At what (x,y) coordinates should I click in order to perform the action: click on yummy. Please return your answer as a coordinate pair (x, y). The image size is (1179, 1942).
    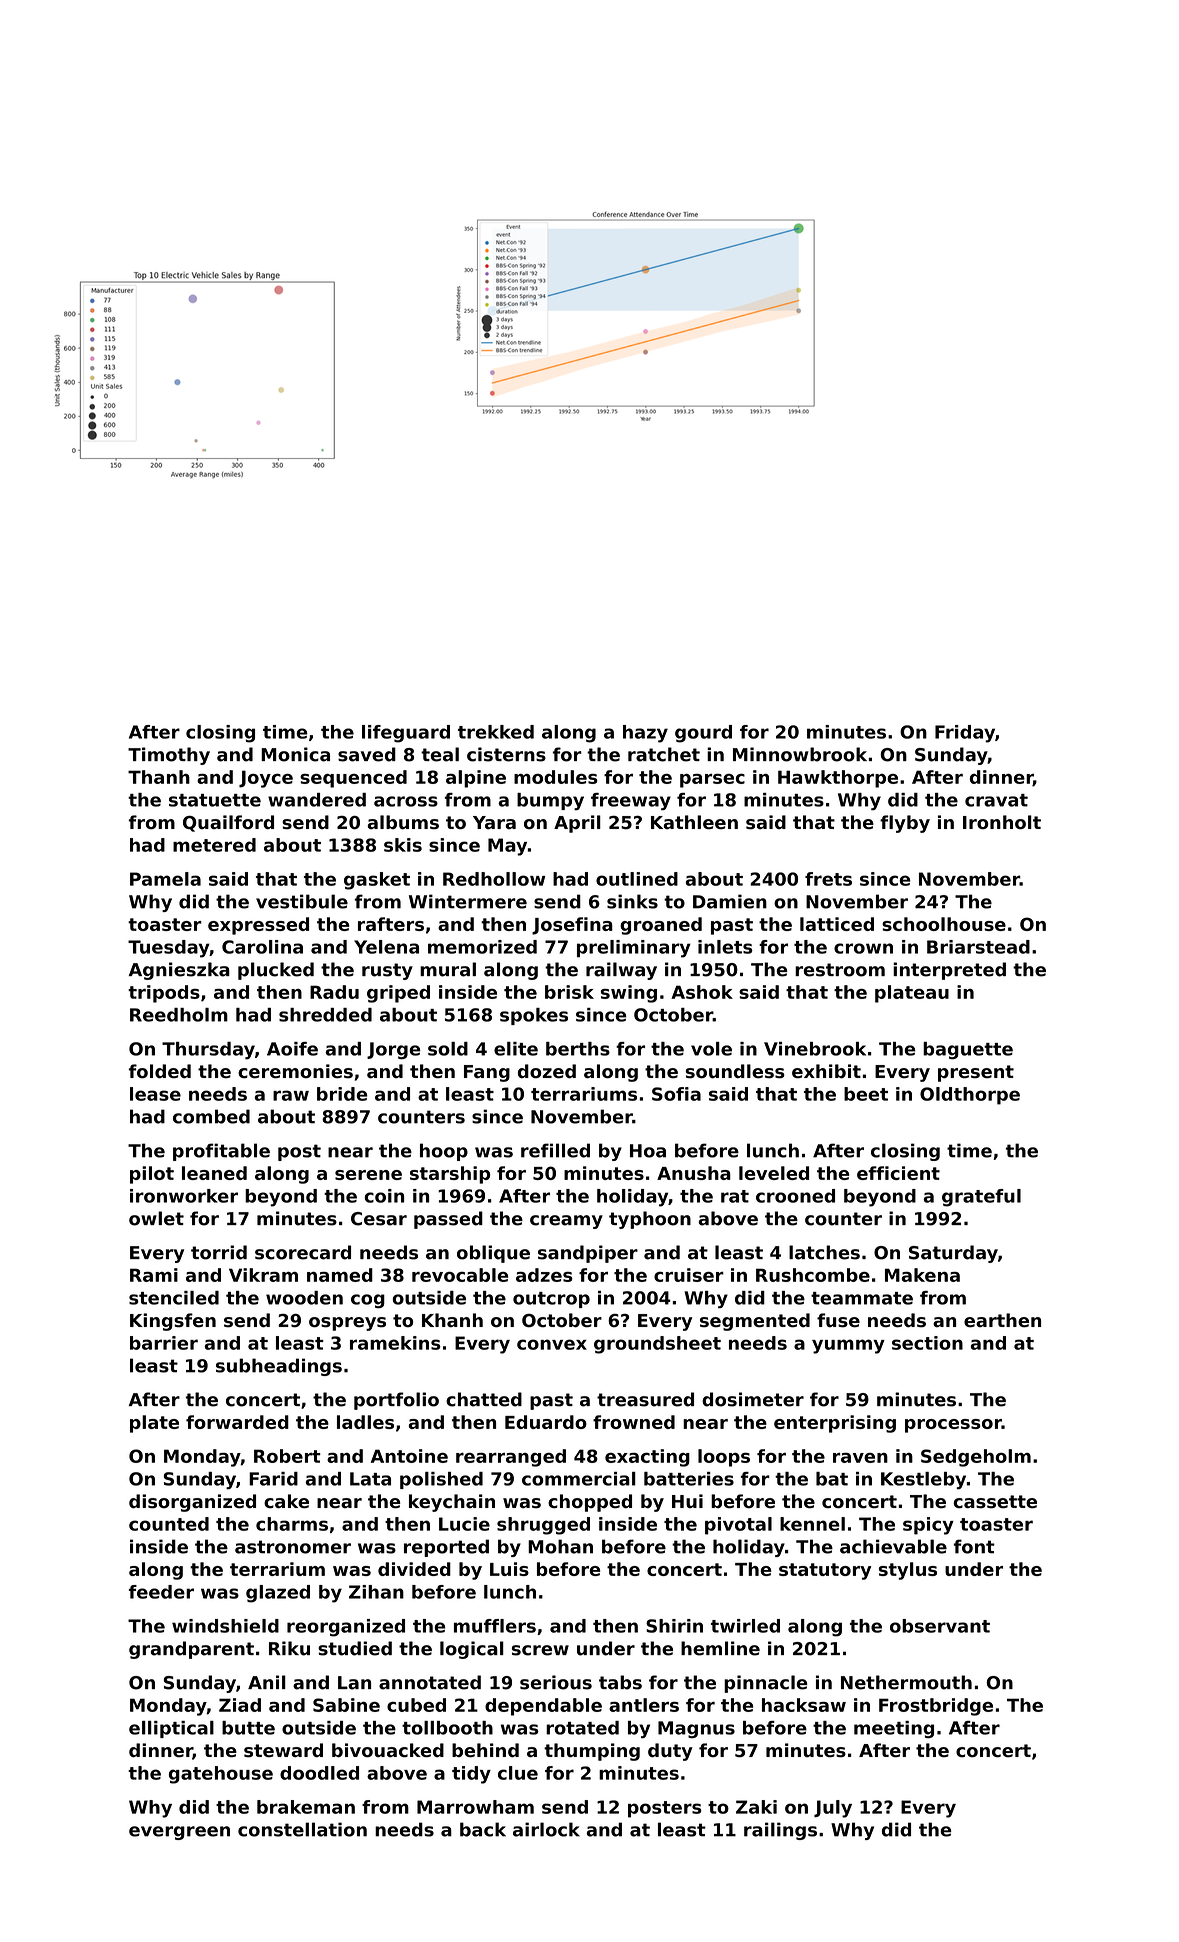
    Looking at the image, I should click on (848, 1346).
